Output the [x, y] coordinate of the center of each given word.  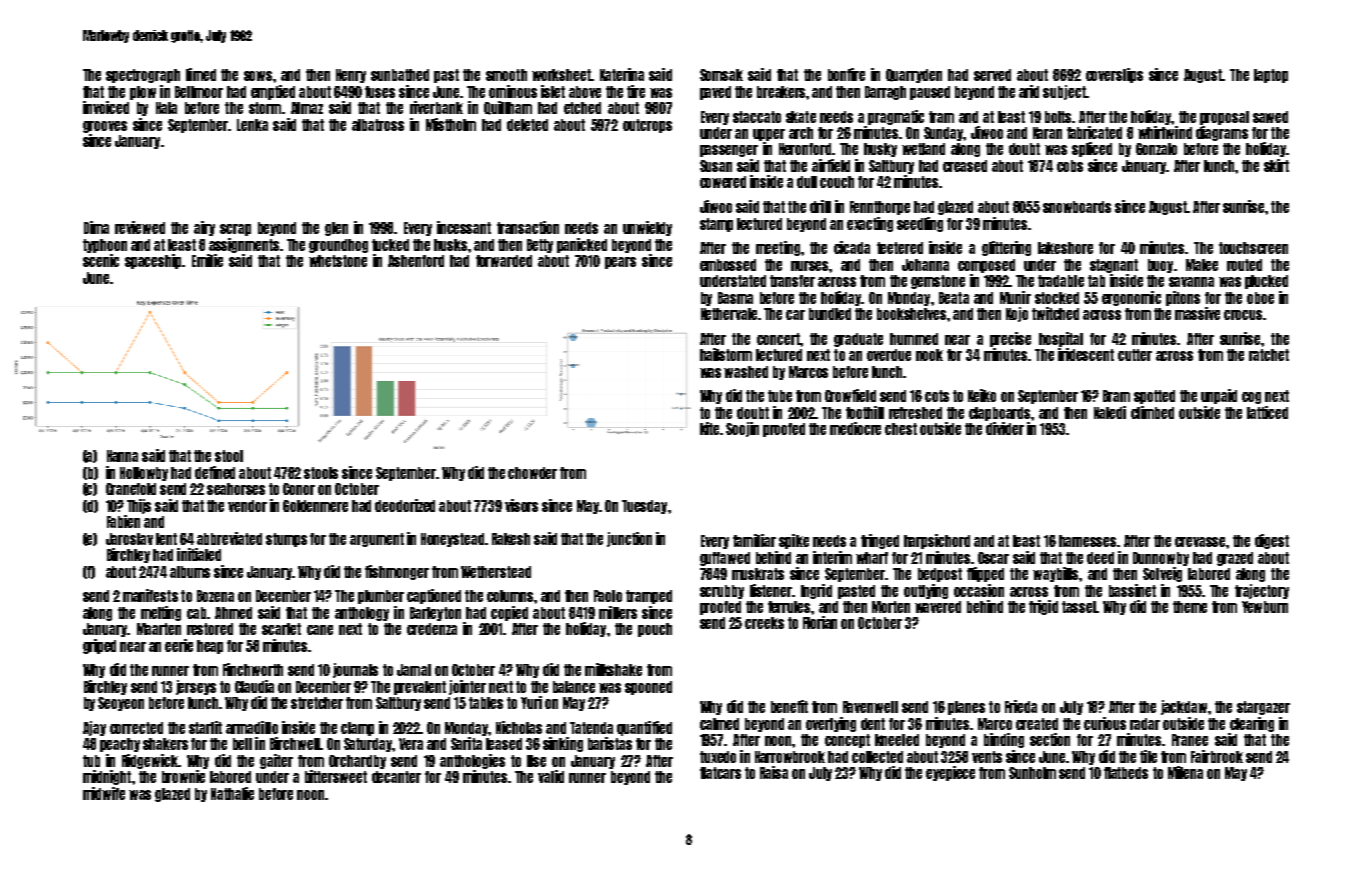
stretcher [317, 703]
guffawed [725, 559]
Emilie [207, 260]
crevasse [1200, 542]
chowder [532, 473]
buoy [1160, 266]
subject [1064, 92]
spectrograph [143, 76]
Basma [735, 298]
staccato [757, 117]
